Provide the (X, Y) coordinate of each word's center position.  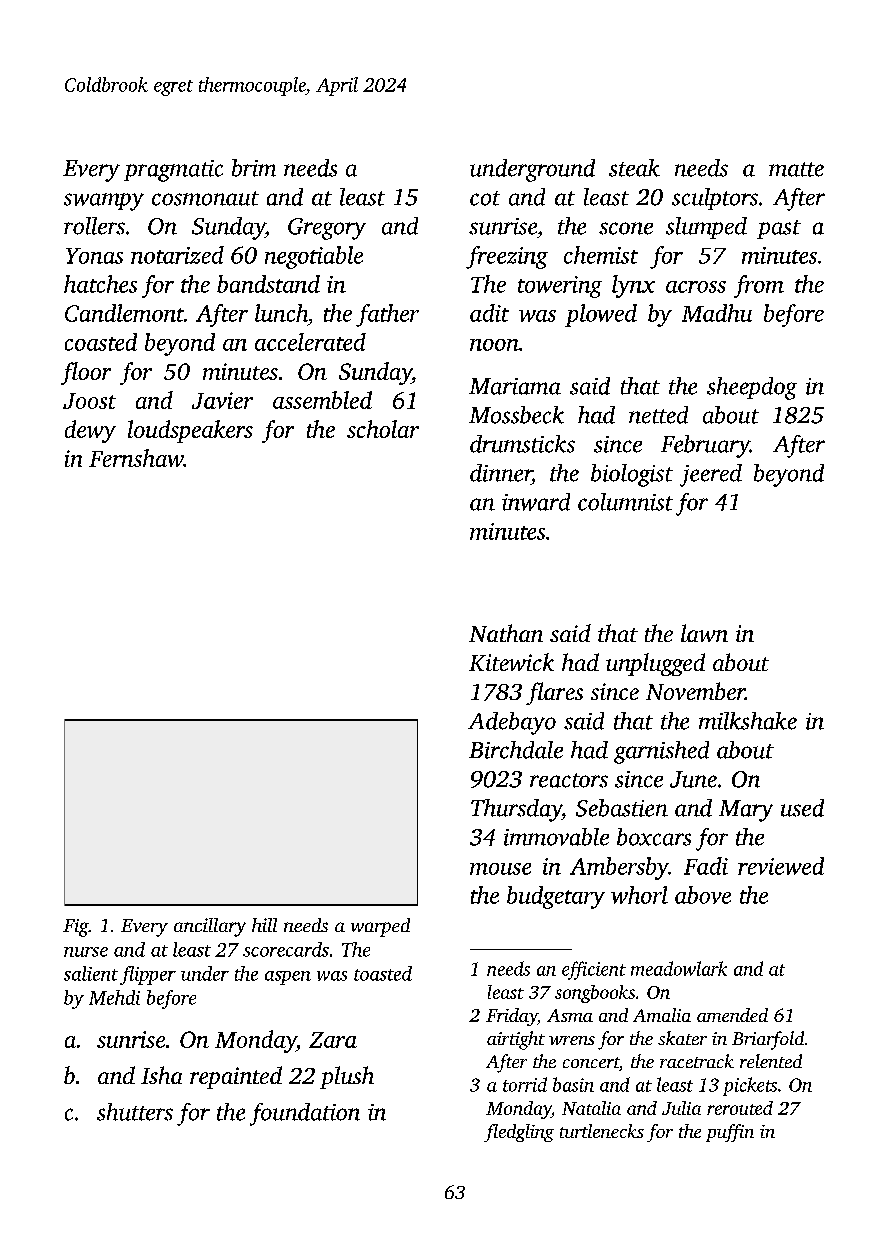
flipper (148, 975)
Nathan (506, 633)
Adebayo (512, 723)
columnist (625, 502)
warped (380, 927)
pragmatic (173, 171)
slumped (706, 228)
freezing (507, 257)
